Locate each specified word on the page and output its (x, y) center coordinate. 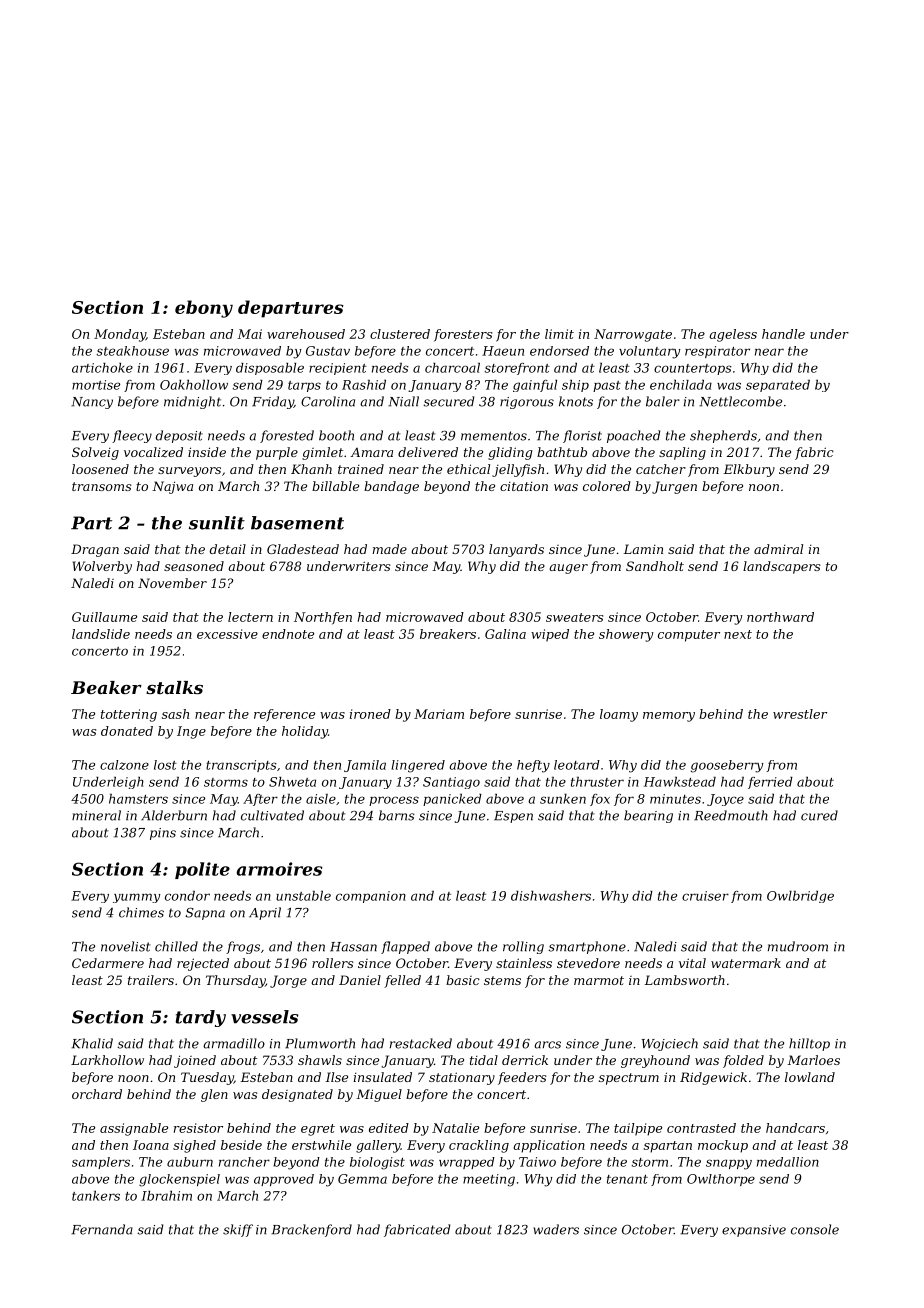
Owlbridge (800, 897)
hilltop (809, 1044)
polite (202, 870)
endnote (288, 634)
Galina (505, 634)
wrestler (800, 714)
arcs (547, 1045)
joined (195, 1061)
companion (371, 897)
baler (663, 401)
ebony (204, 309)
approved (284, 1180)
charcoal (452, 368)
